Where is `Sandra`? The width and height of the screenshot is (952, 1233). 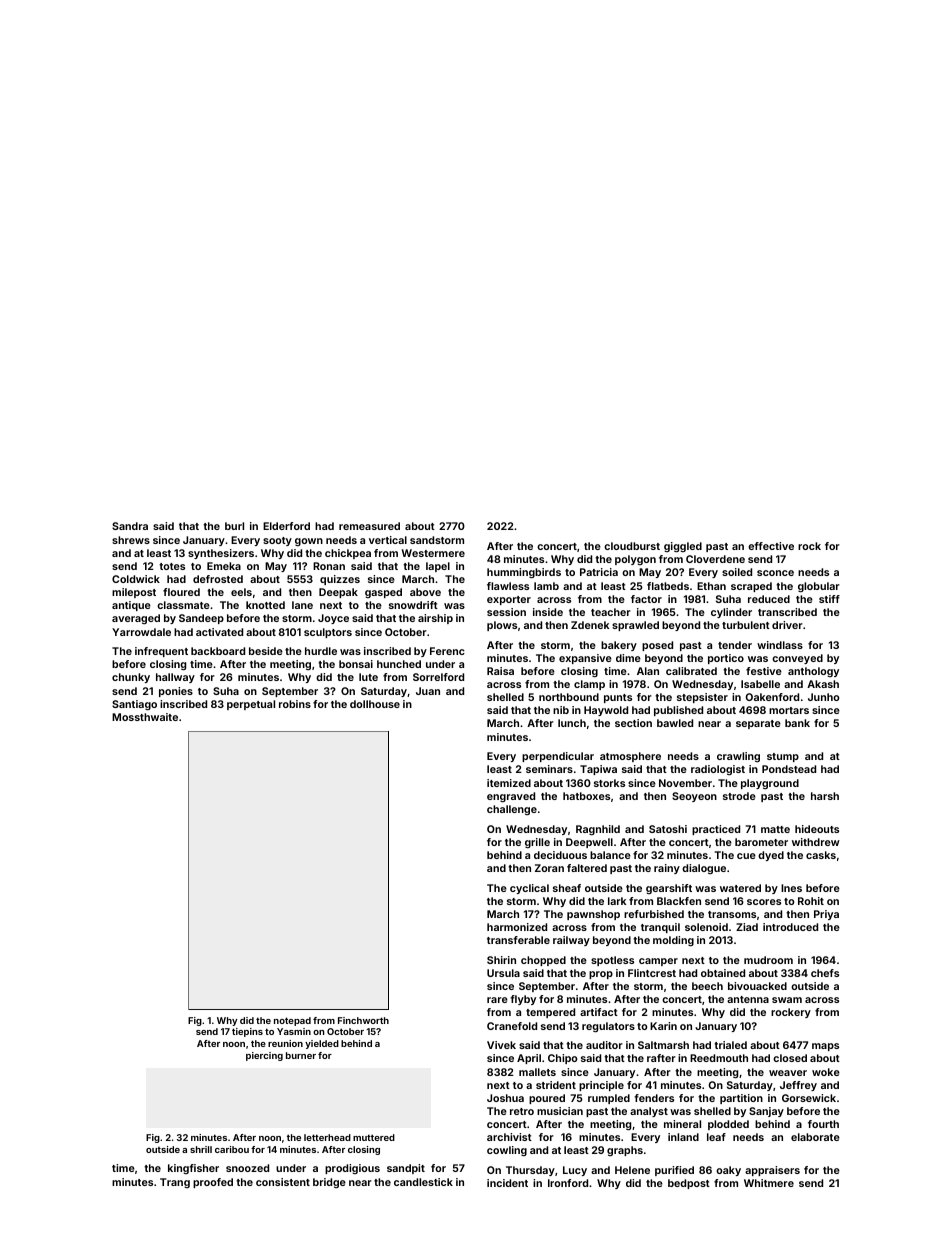
Sandra is located at coordinates (130, 526).
